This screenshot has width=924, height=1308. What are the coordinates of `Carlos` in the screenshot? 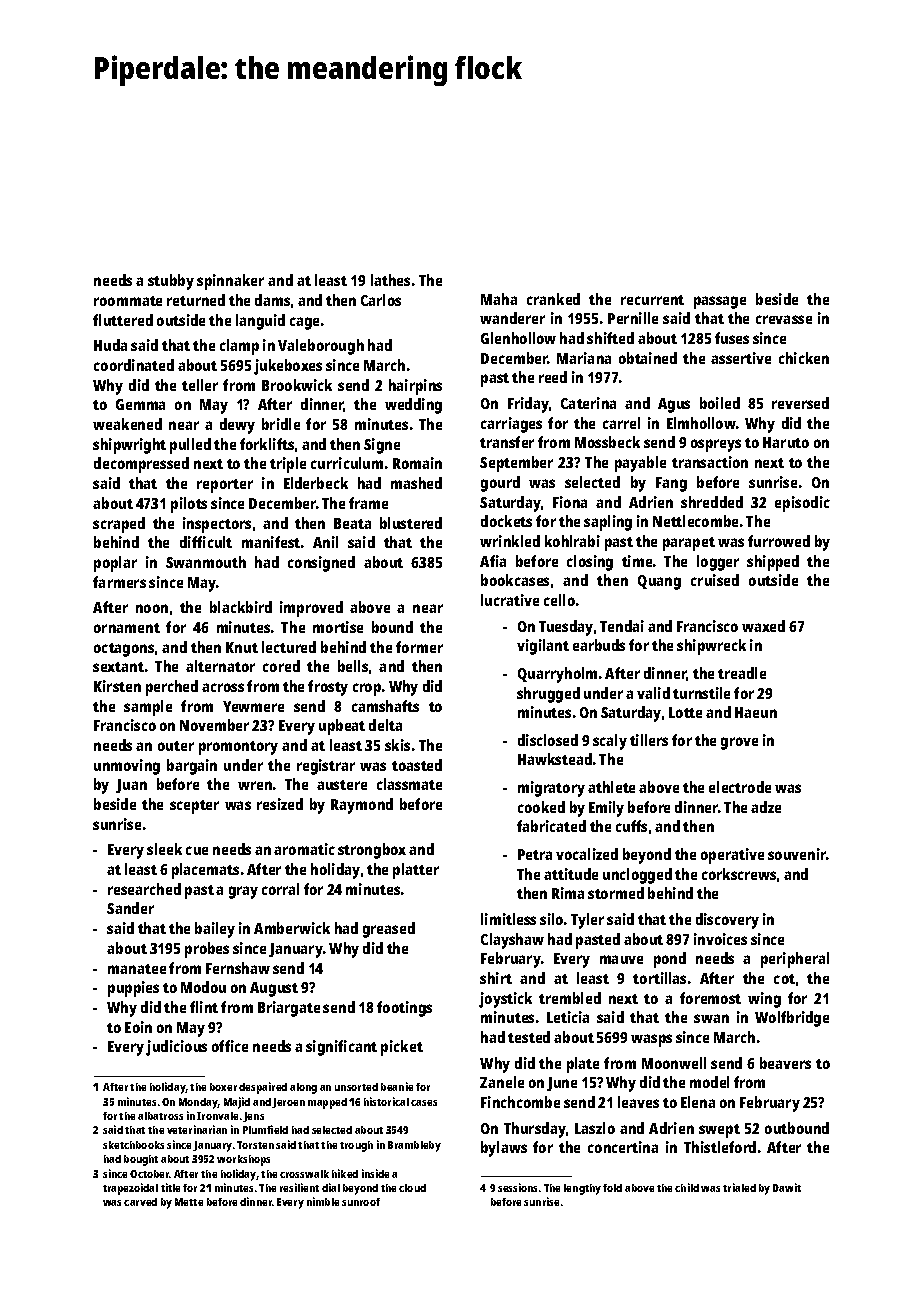 It's located at (381, 300).
